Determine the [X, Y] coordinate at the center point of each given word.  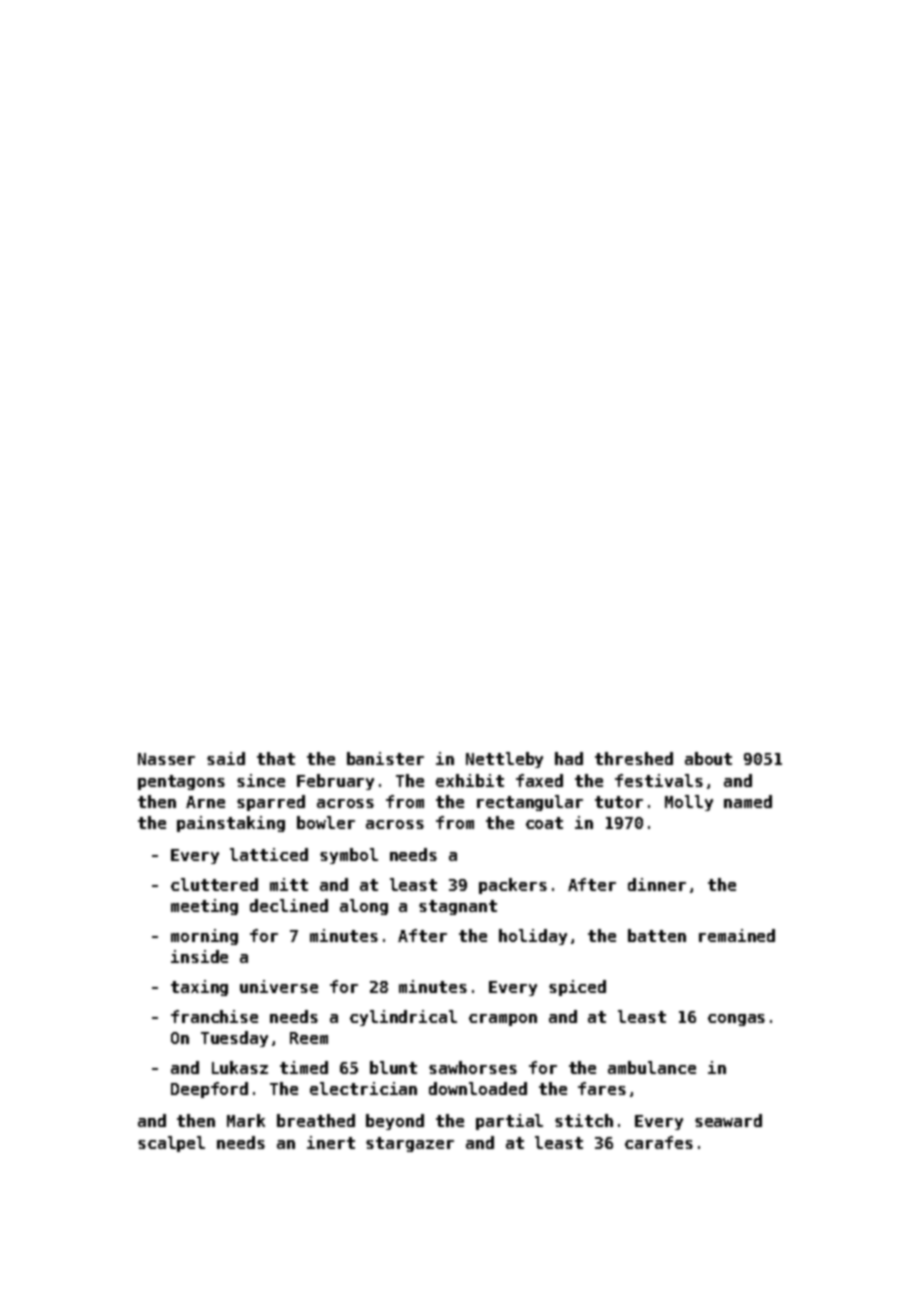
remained [737, 935]
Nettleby [504, 760]
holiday [533, 937]
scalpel [171, 1144]
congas [736, 1020]
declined [289, 905]
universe [279, 986]
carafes [659, 1142]
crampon [503, 1020]
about [708, 758]
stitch [584, 1120]
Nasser [166, 759]
